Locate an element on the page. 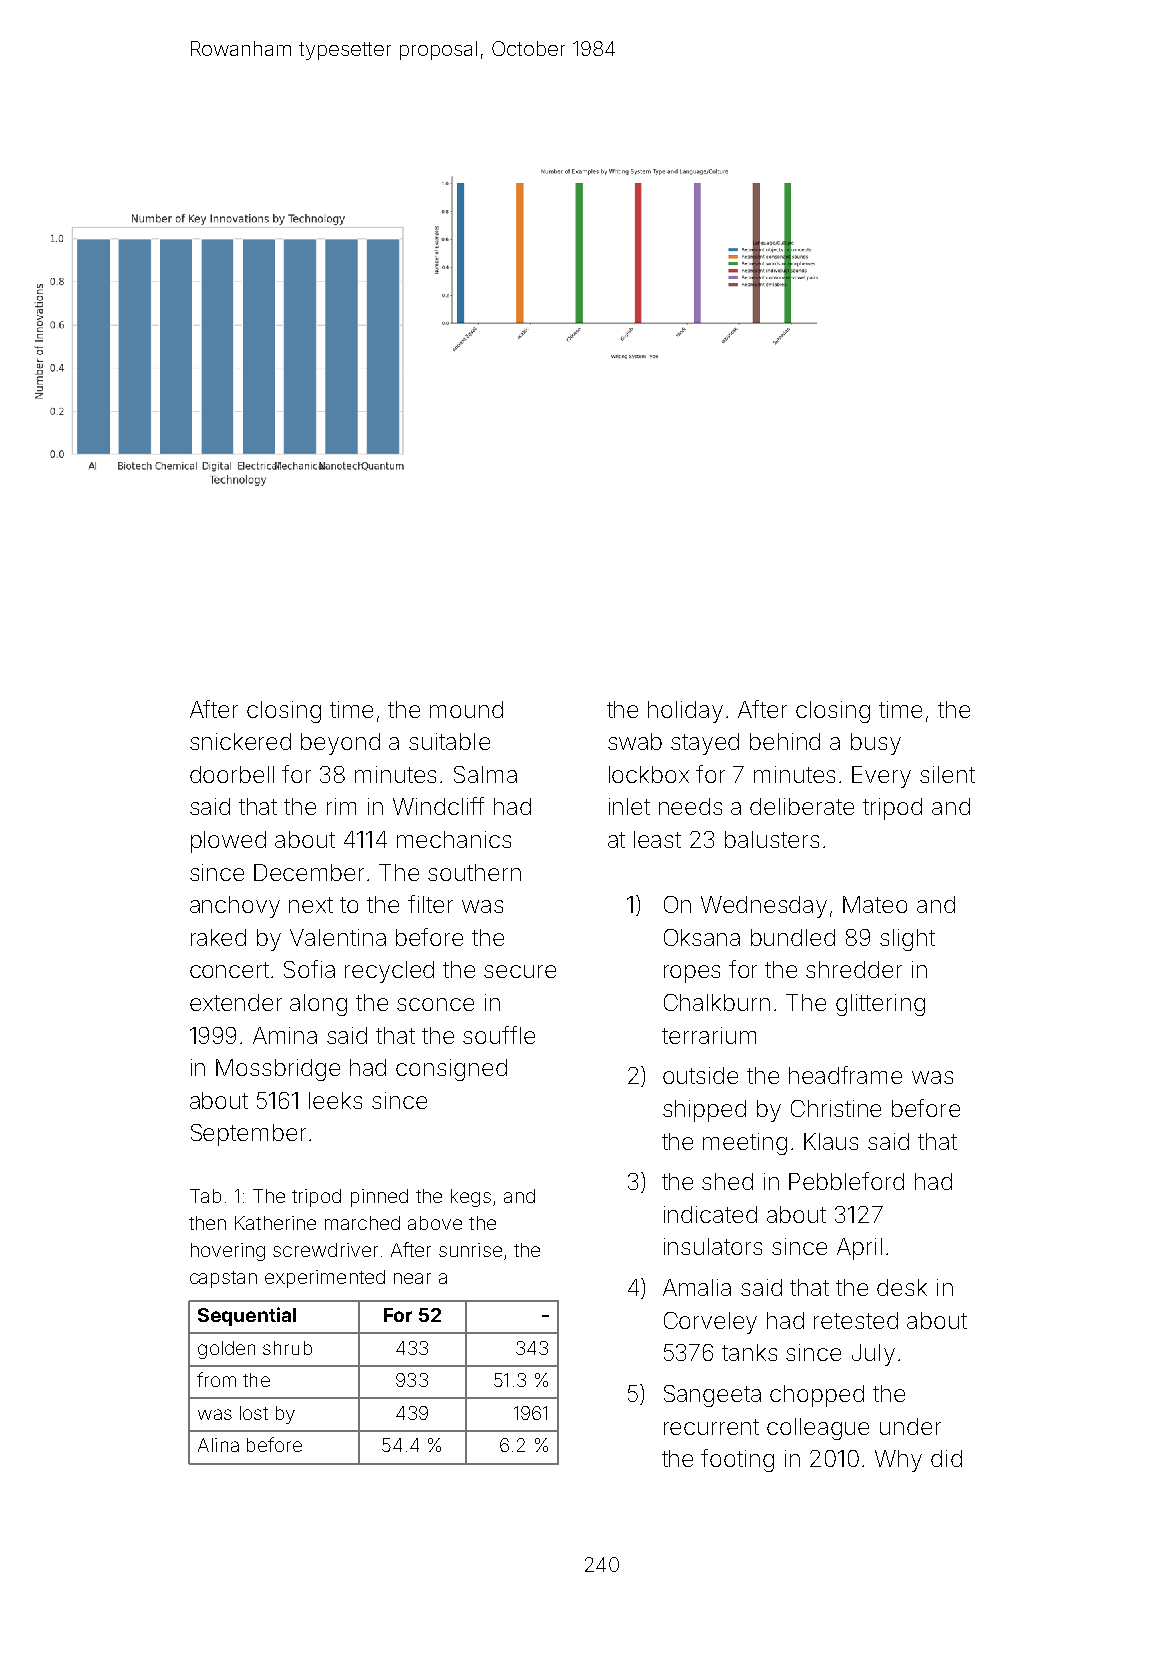 The height and width of the image is (1654, 1165). pinned is located at coordinates (379, 1198).
